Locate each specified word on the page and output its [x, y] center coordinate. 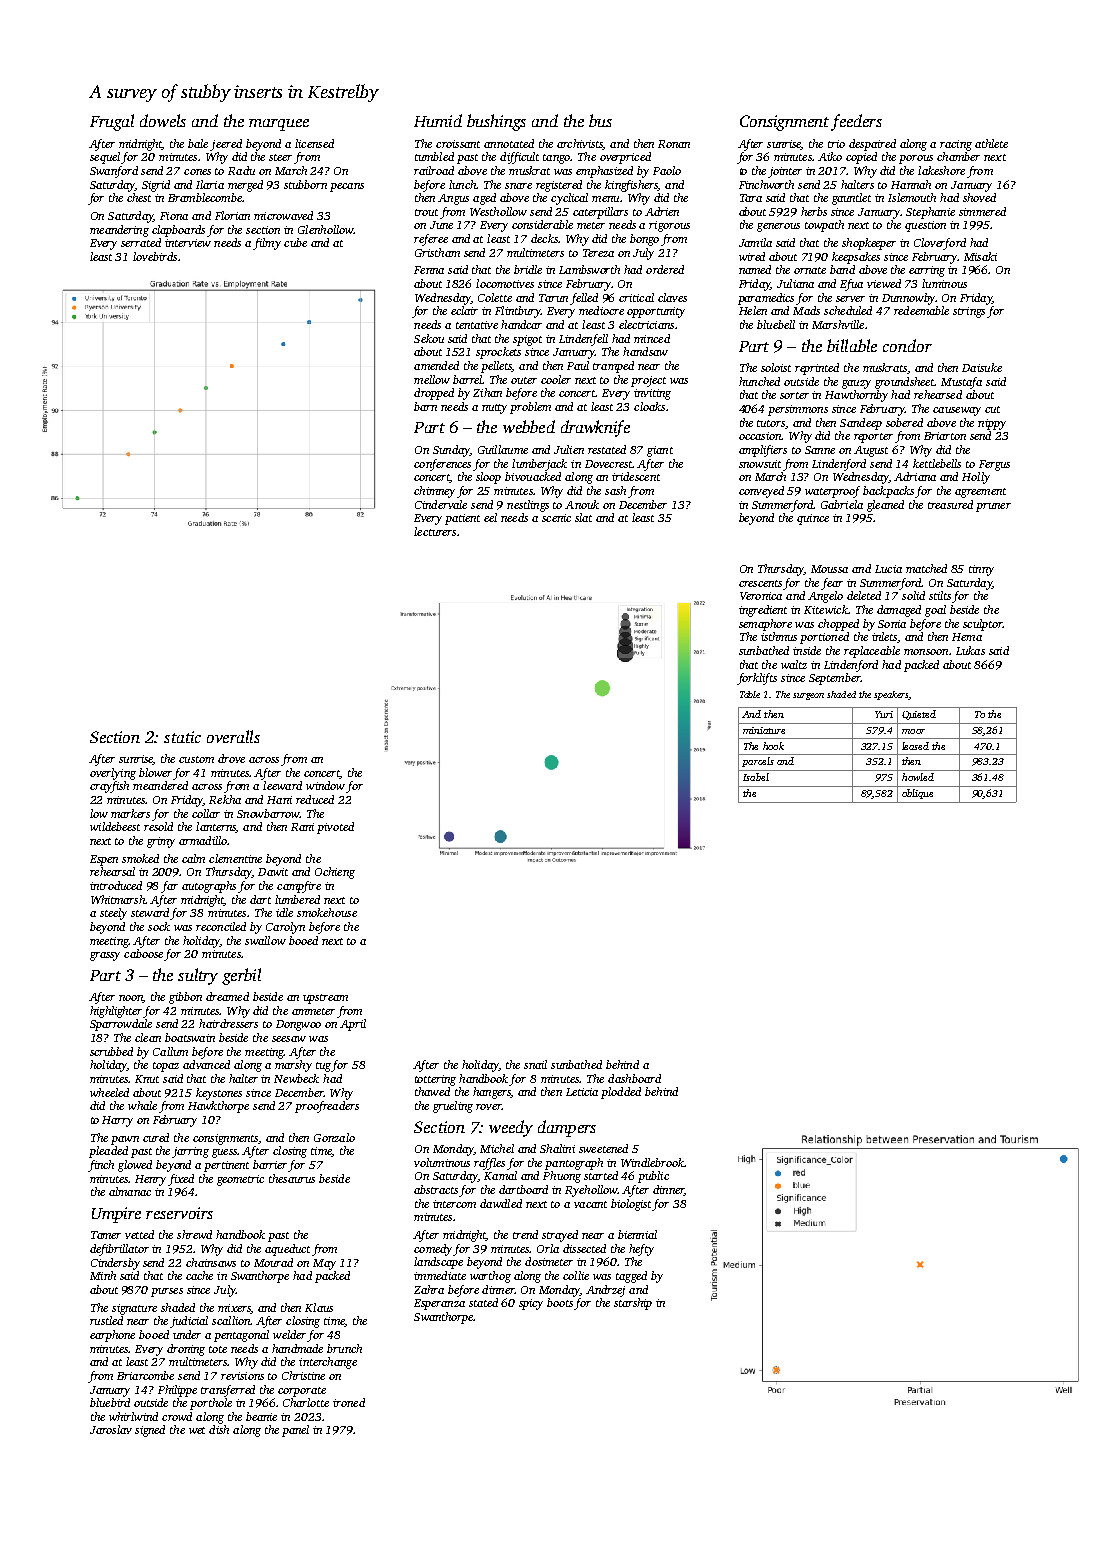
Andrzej [605, 1291]
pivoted [335, 828]
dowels [163, 120]
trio [836, 144]
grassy [105, 956]
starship [633, 1304]
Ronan [674, 144]
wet [197, 1430]
